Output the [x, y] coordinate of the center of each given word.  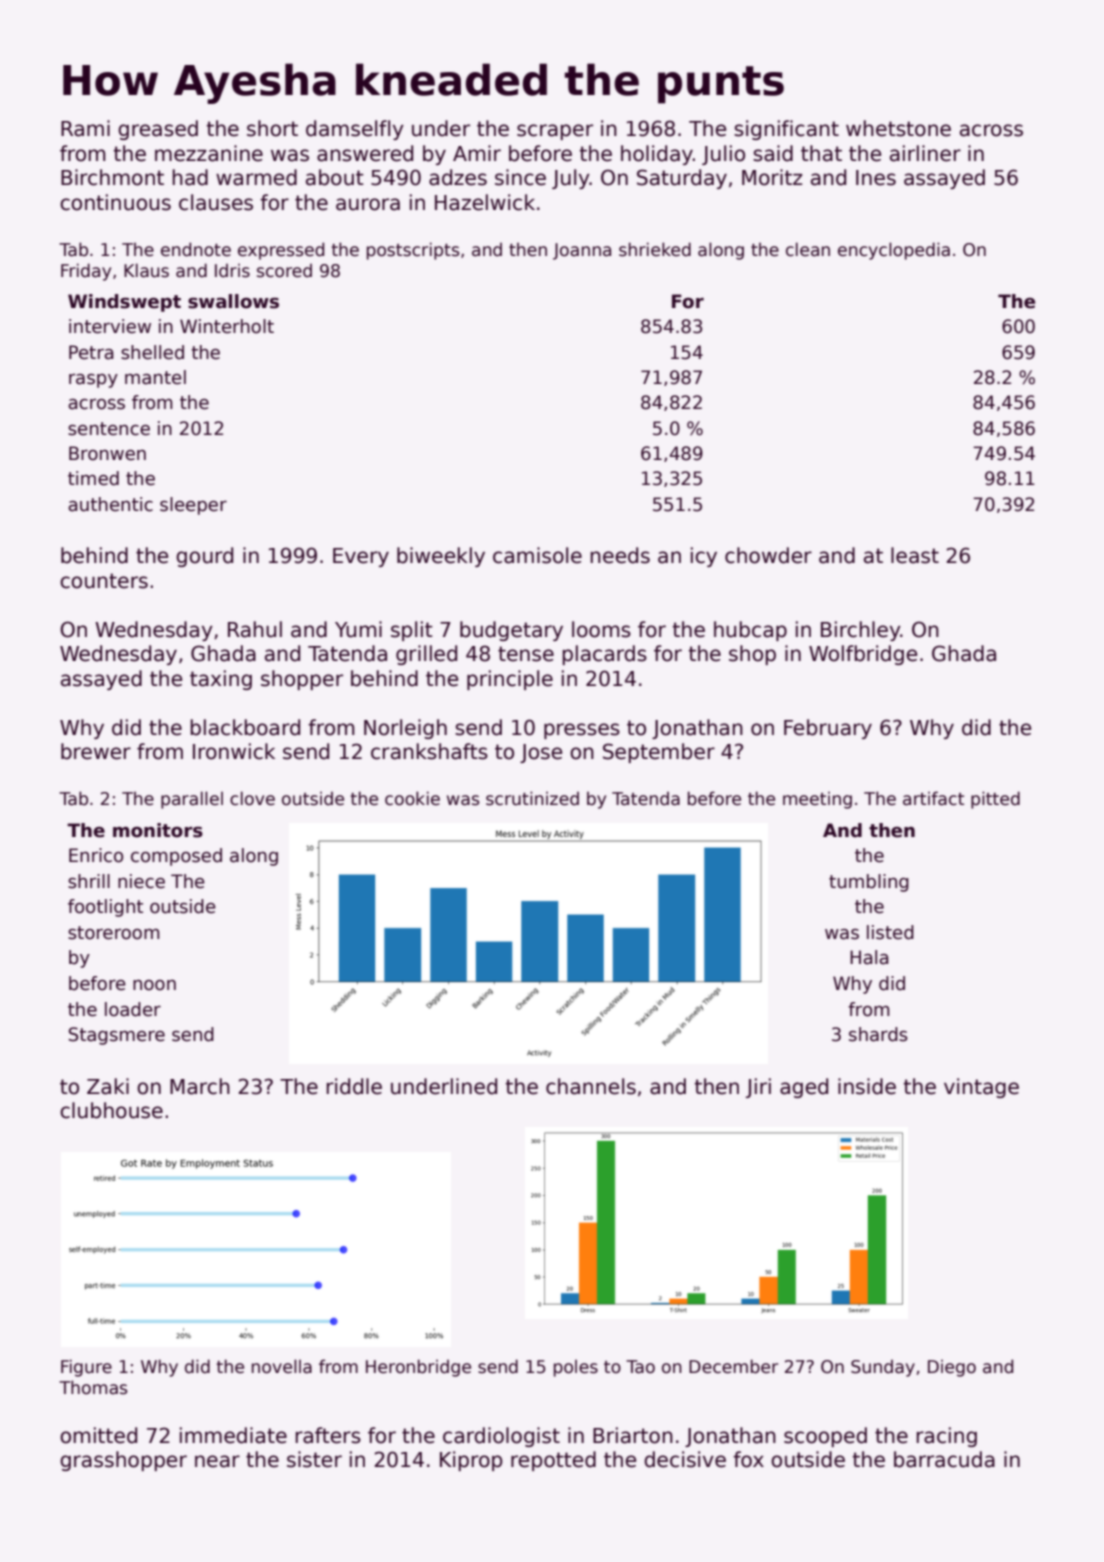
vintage [981, 1088]
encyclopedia [894, 251]
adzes [458, 177]
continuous [115, 202]
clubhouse [111, 1110]
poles [576, 1368]
